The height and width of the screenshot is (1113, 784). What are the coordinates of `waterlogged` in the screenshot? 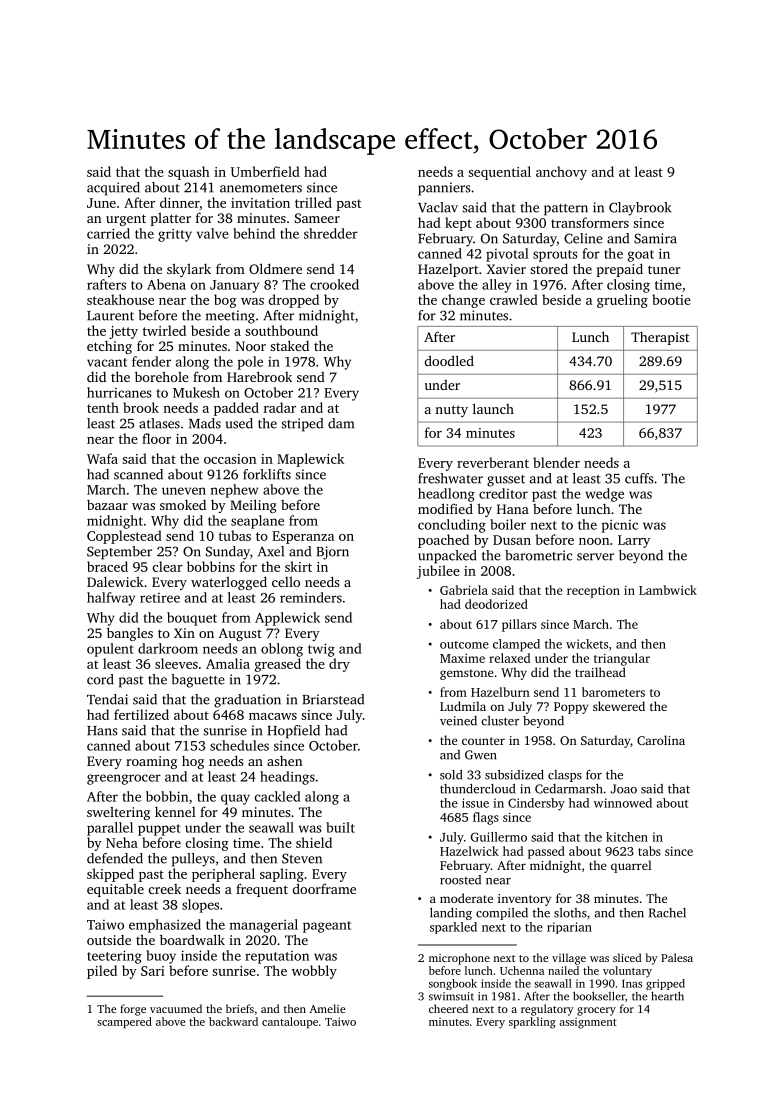 It's located at (229, 583).
